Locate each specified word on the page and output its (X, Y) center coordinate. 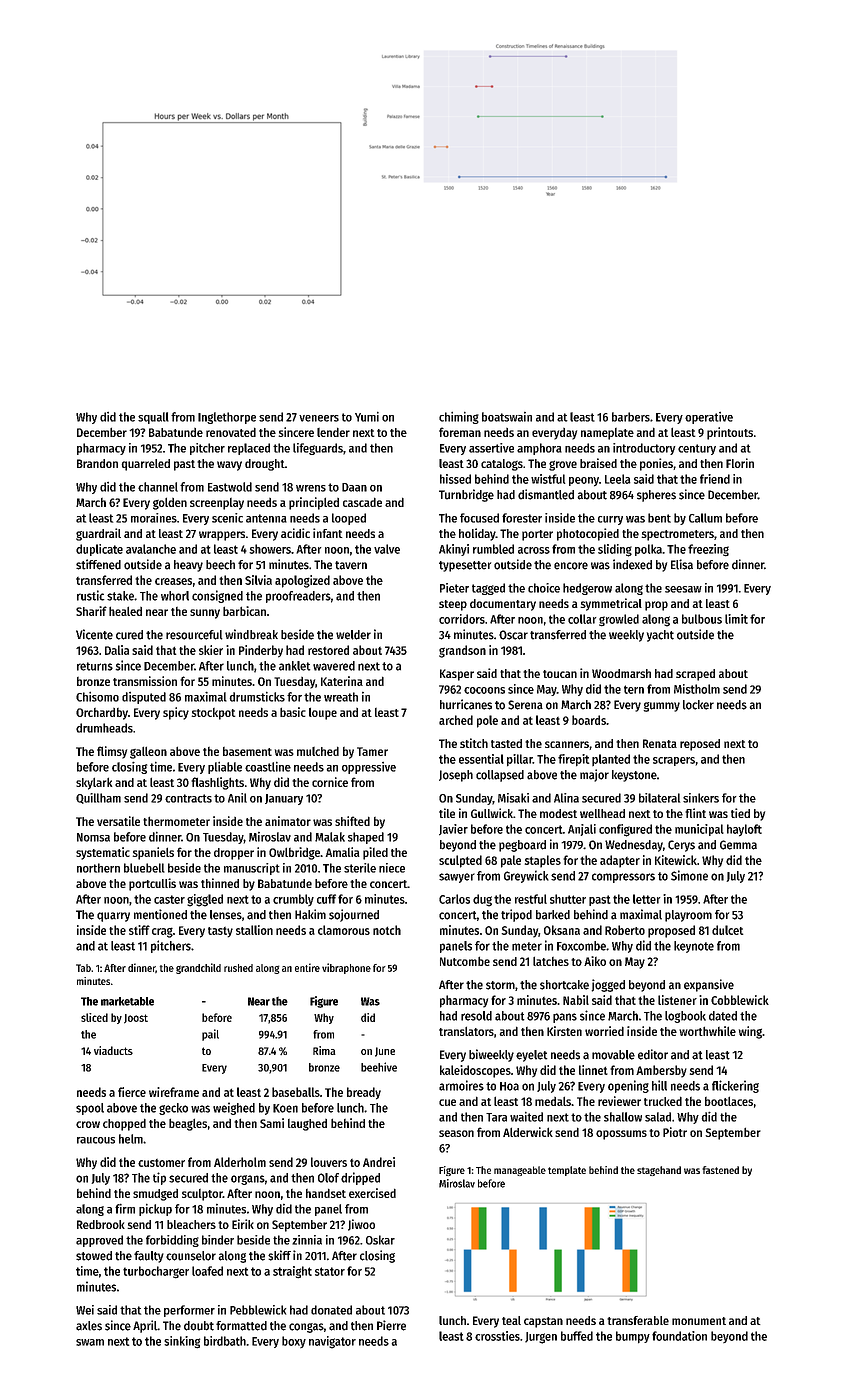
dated (723, 1016)
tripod (516, 915)
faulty (149, 1257)
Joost (136, 1019)
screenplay (217, 504)
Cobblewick (740, 1000)
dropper (234, 854)
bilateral (659, 798)
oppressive (369, 768)
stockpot (214, 714)
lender (333, 432)
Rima (324, 1050)
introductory (644, 449)
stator (330, 1271)
